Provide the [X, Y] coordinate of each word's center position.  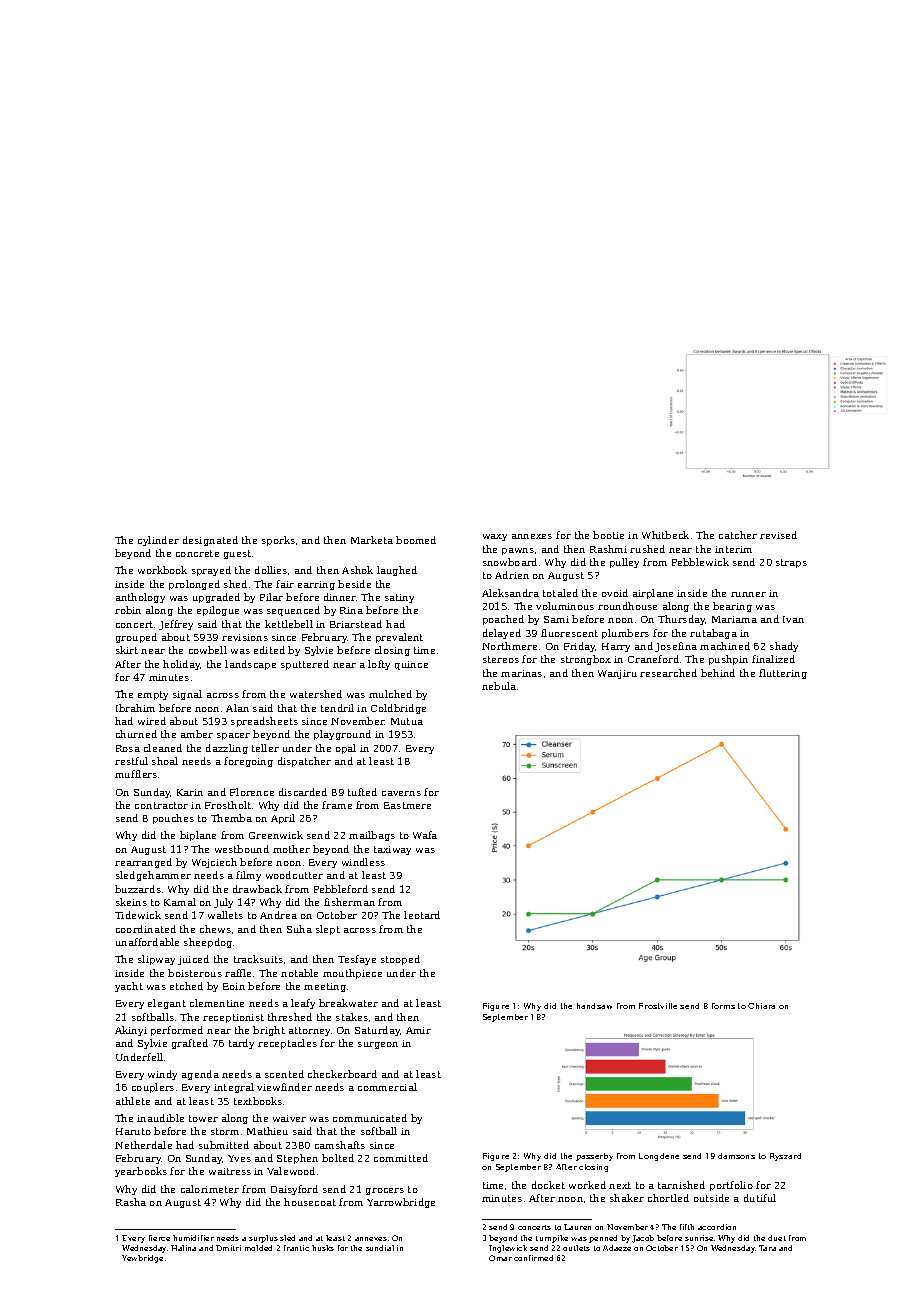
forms [723, 1006]
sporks [278, 541]
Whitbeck [665, 535]
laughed [397, 571]
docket [548, 1185]
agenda [200, 1075]
